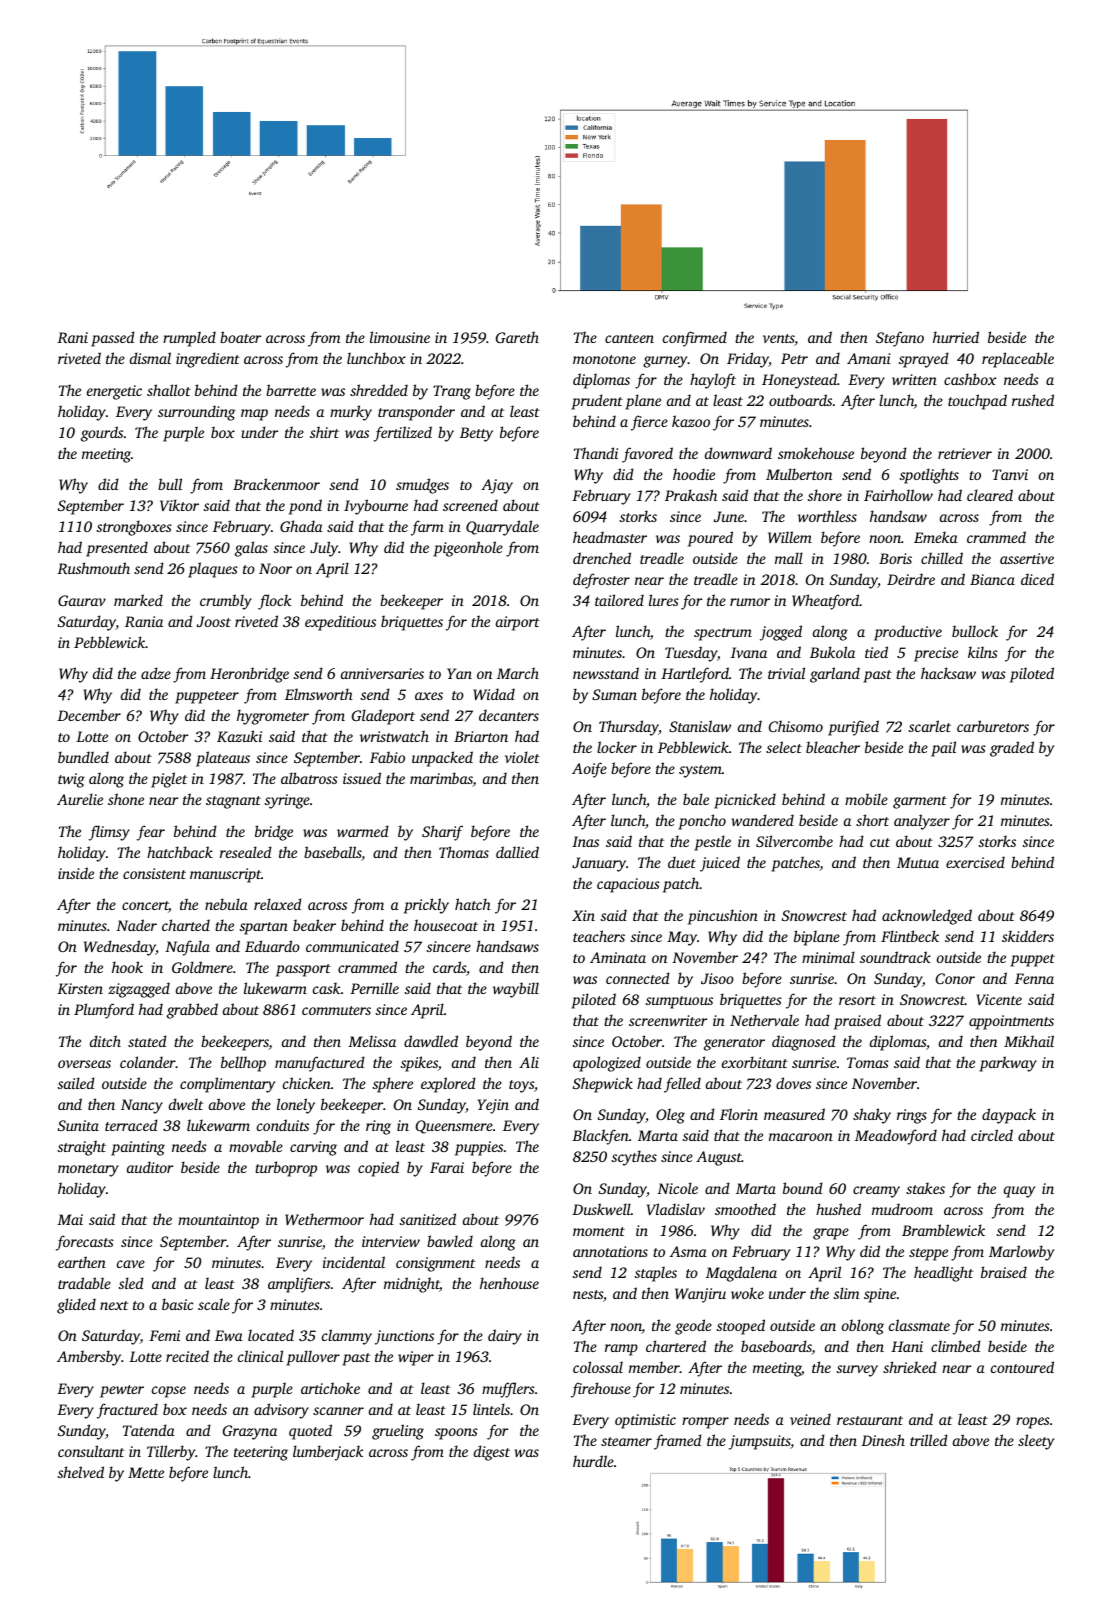 This screenshot has height=1611, width=1112. I want to click on passed, so click(113, 339).
